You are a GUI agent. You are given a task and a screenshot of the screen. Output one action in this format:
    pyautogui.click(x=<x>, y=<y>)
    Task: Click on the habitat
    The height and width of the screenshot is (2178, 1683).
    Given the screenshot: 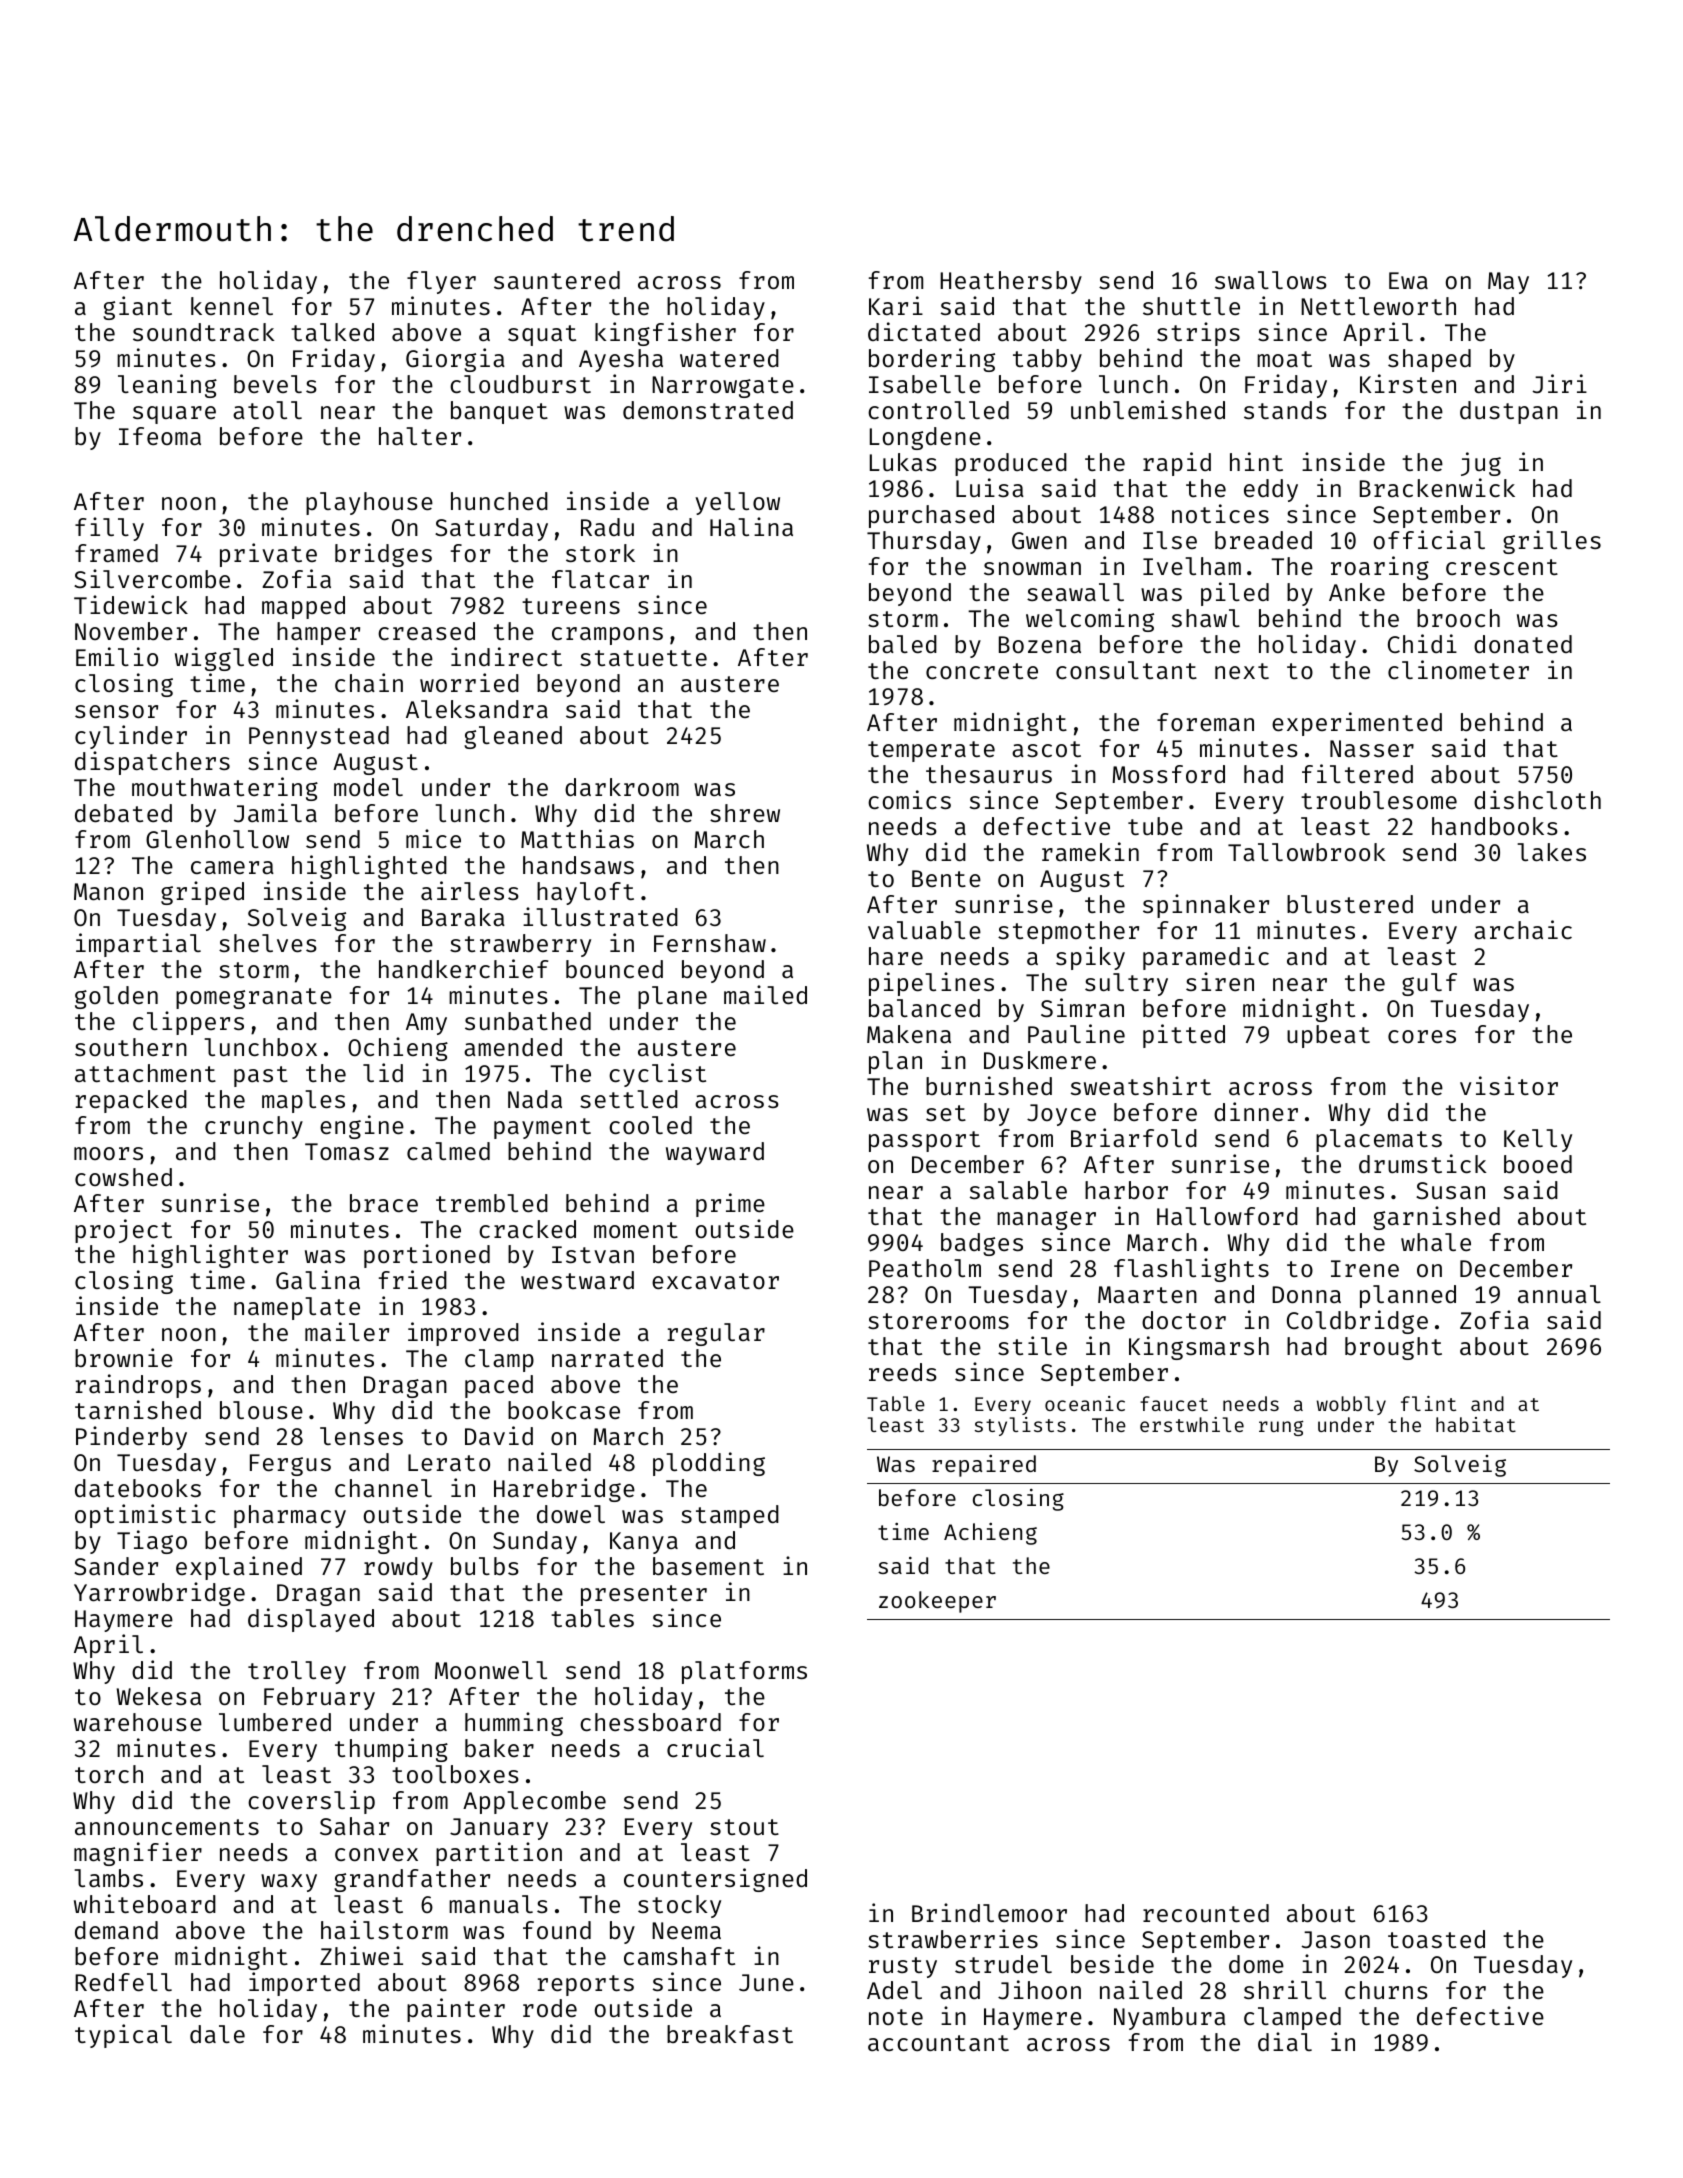 What is the action you would take?
    pyautogui.click(x=1476, y=1424)
